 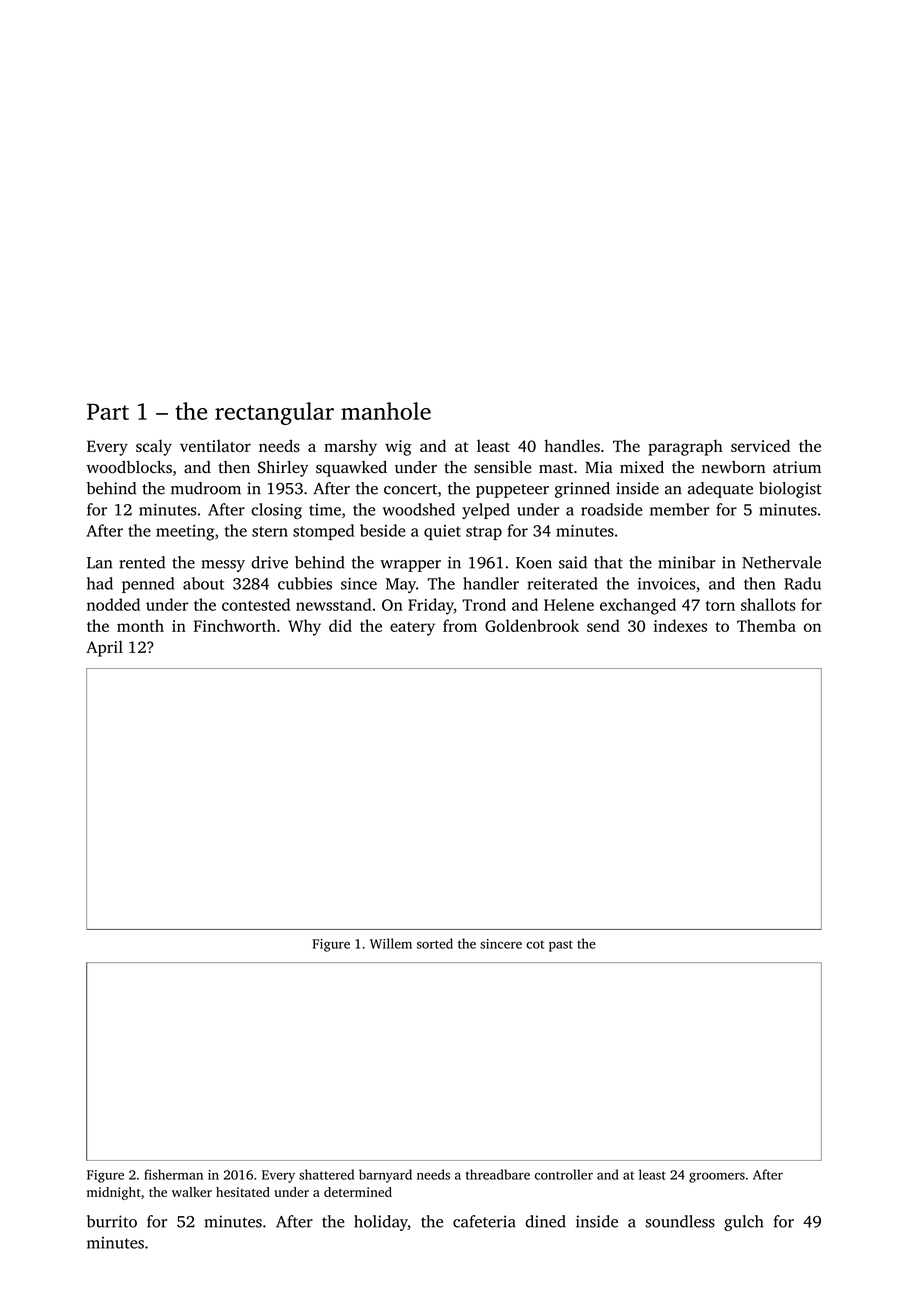 I want to click on rectangular, so click(x=274, y=413).
